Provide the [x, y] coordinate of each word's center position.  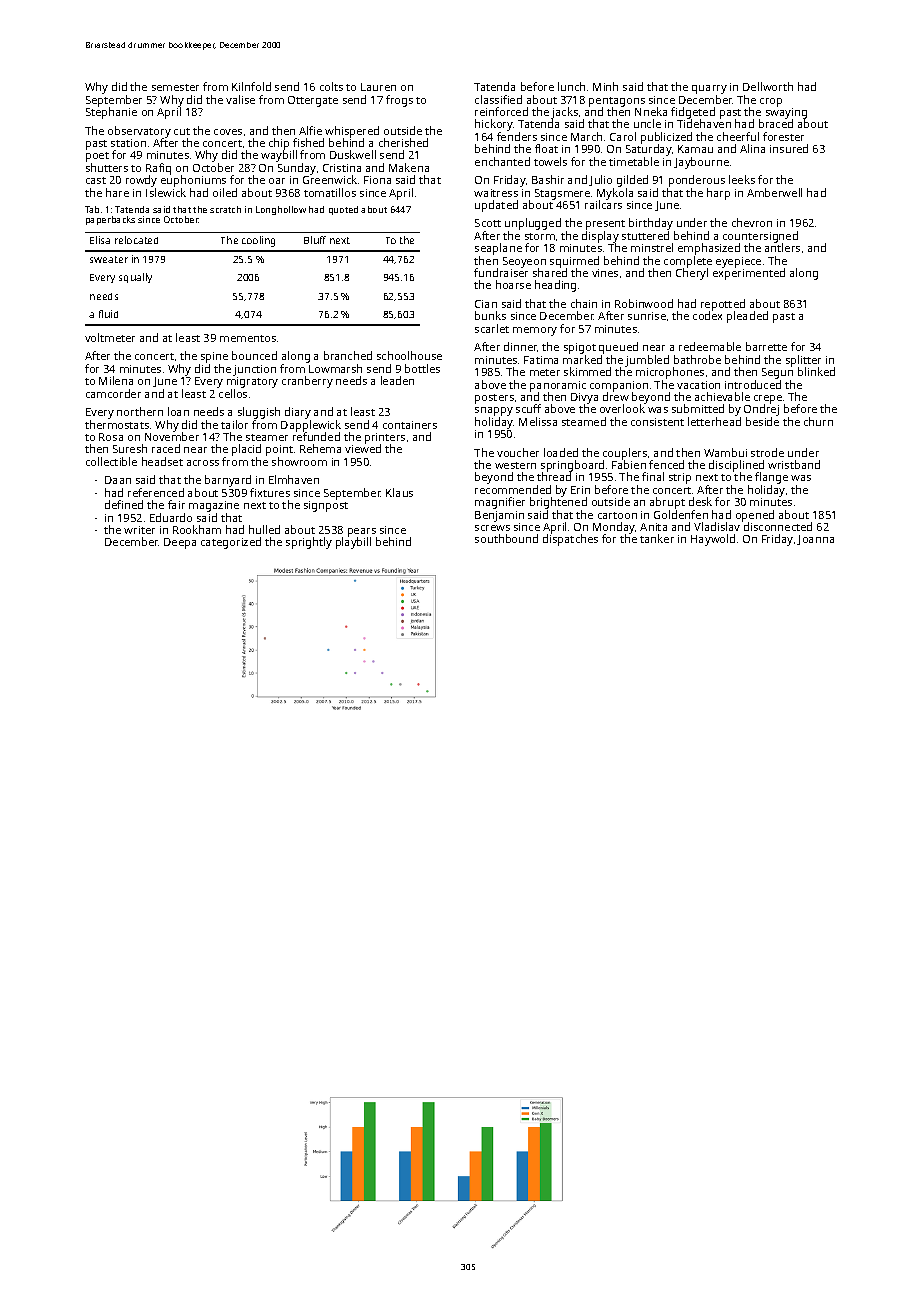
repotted [723, 305]
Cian [486, 304]
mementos [248, 338]
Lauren [378, 87]
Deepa [180, 543]
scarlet [492, 328]
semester [175, 87]
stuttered [645, 235]
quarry [709, 89]
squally [135, 278]
